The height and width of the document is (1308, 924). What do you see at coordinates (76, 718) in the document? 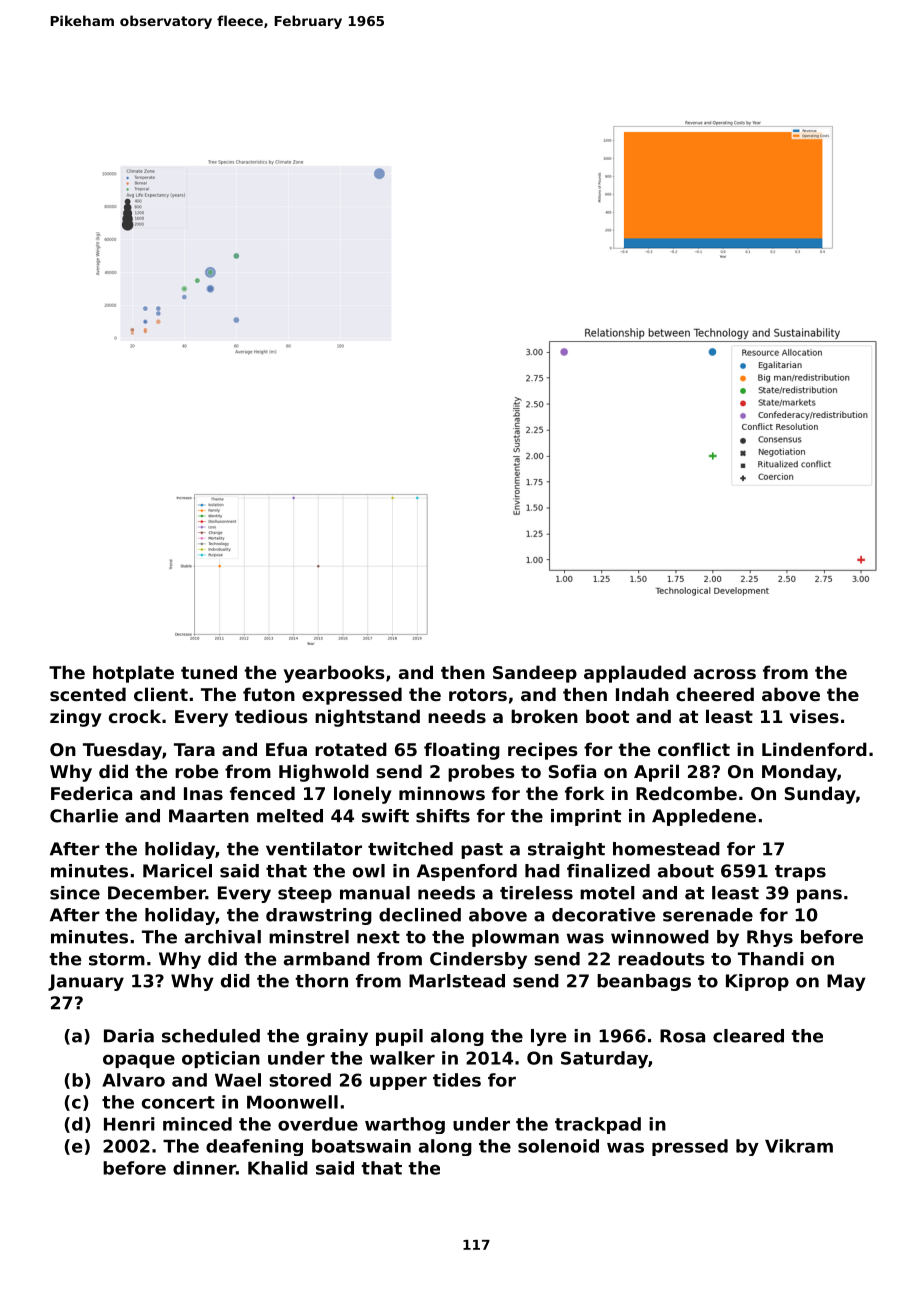
I see `zingy` at bounding box center [76, 718].
